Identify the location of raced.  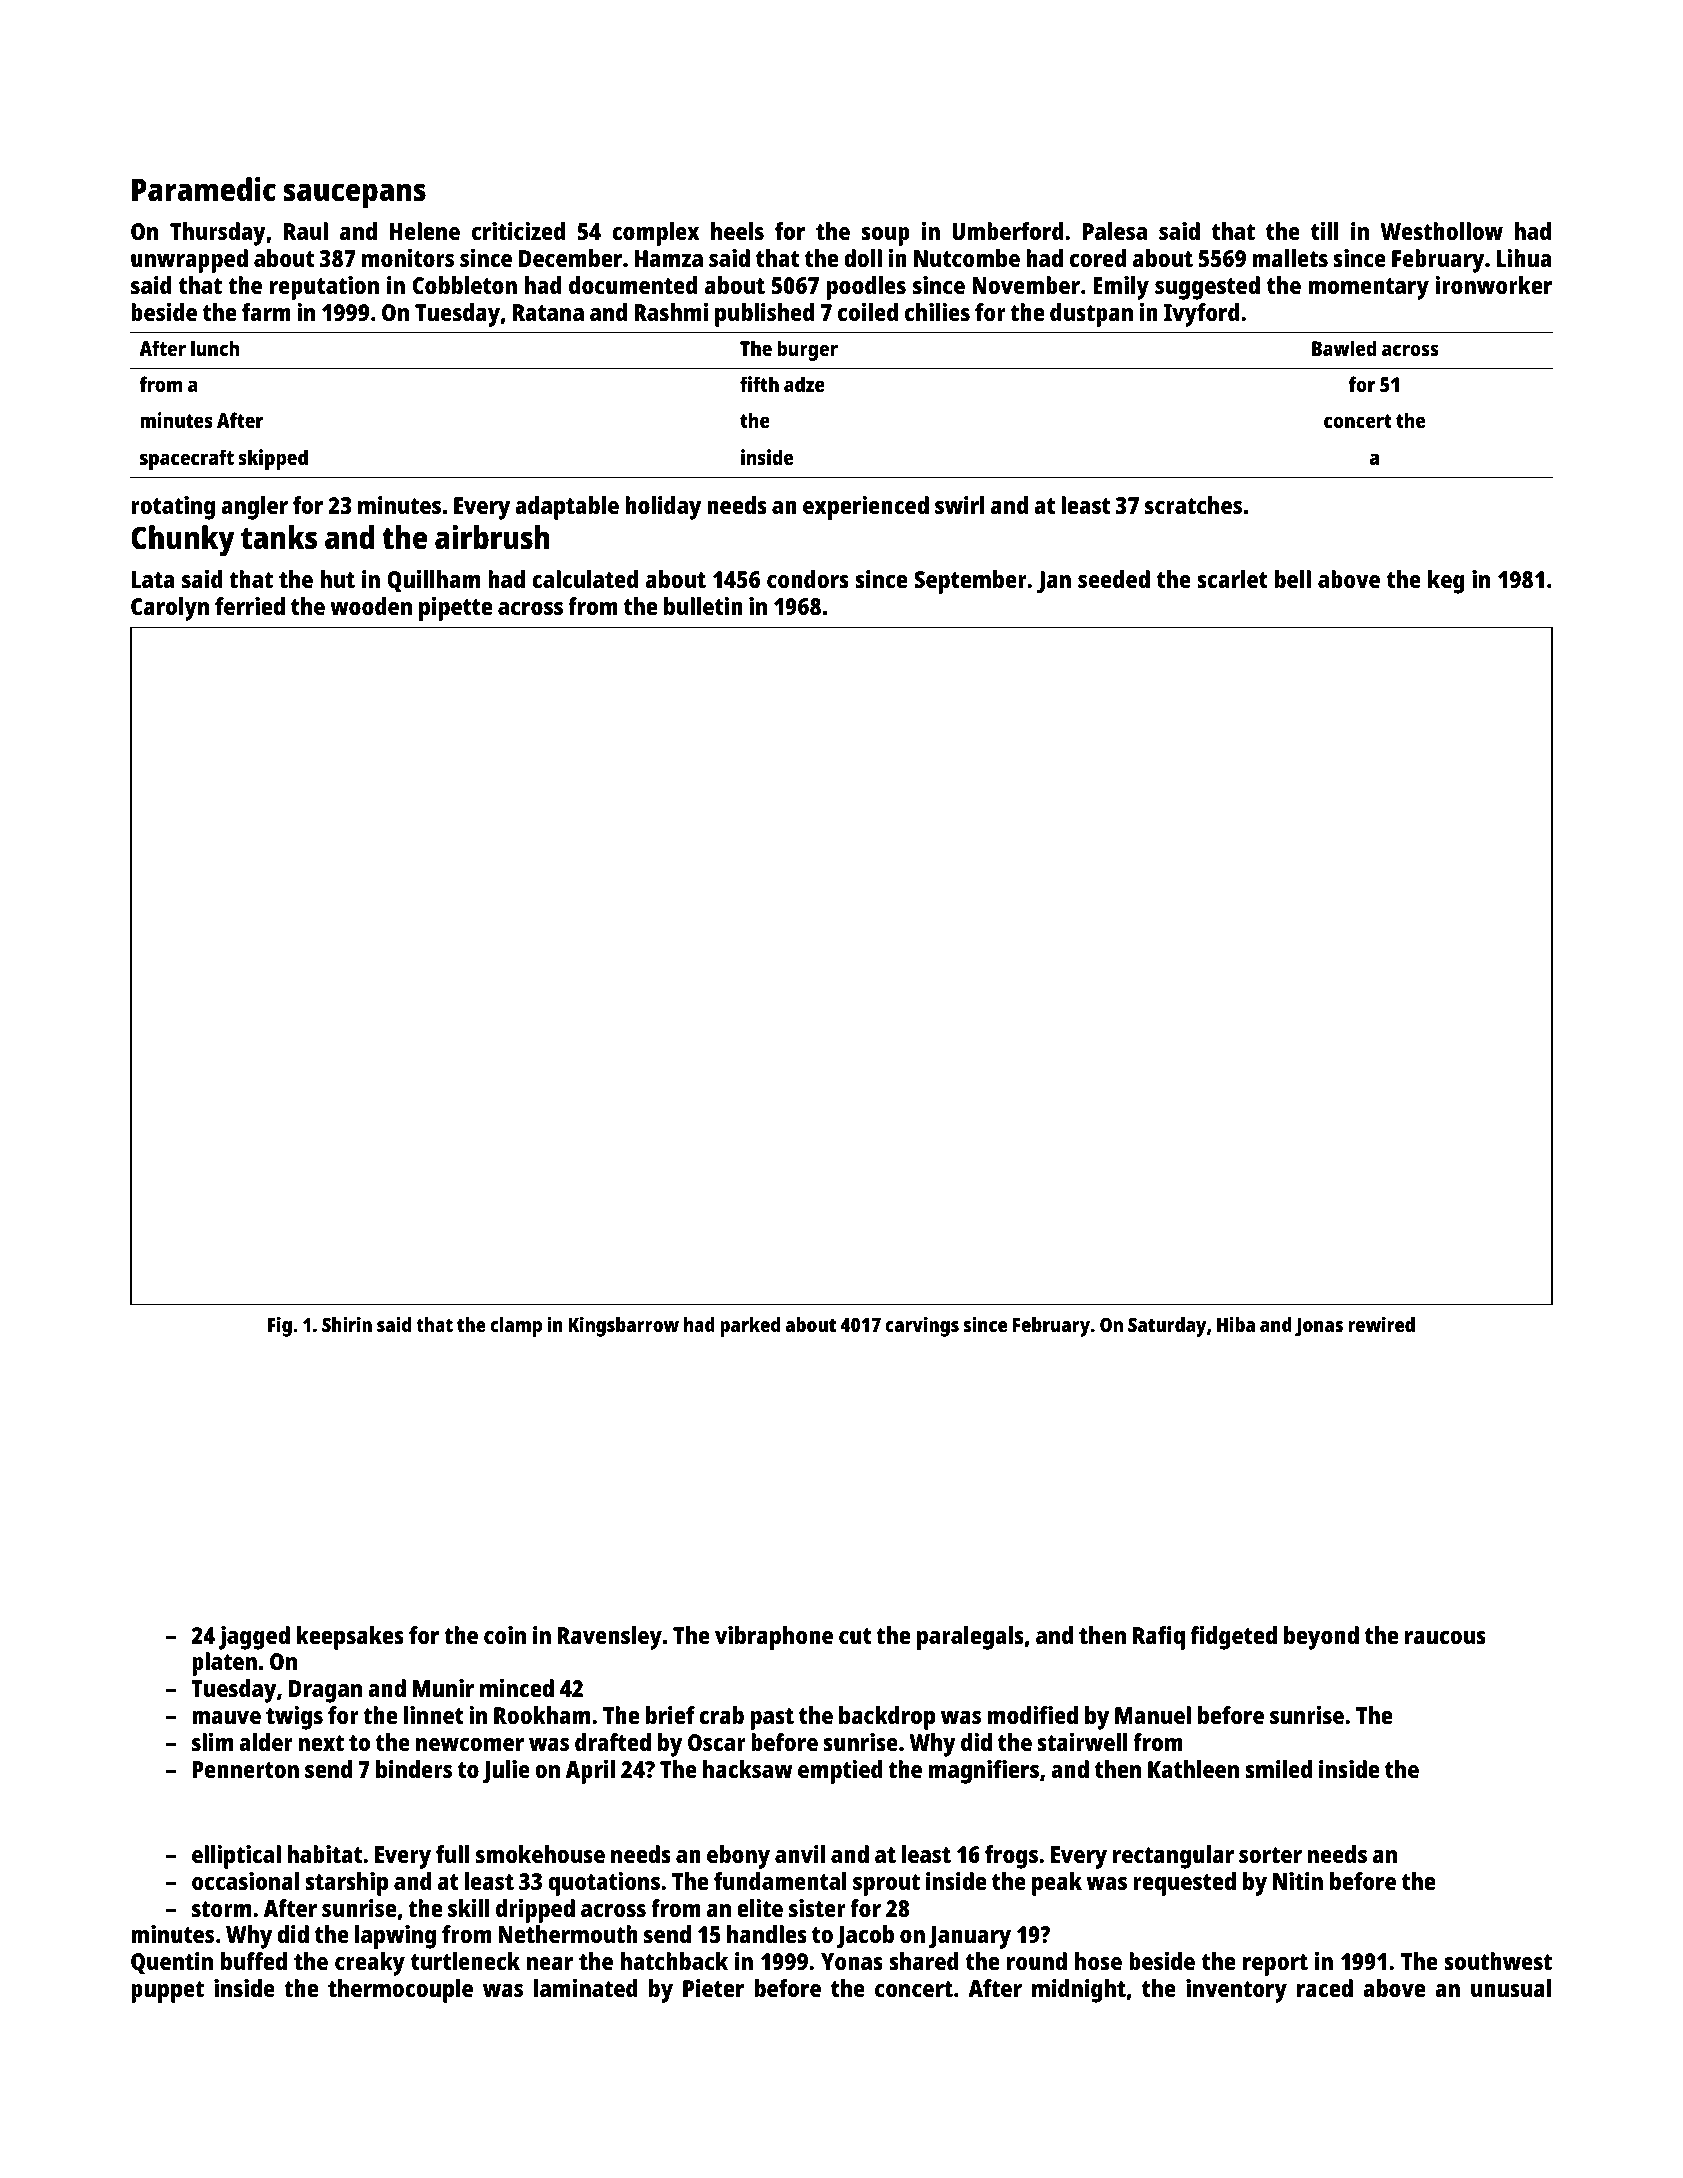
(1325, 1988).
